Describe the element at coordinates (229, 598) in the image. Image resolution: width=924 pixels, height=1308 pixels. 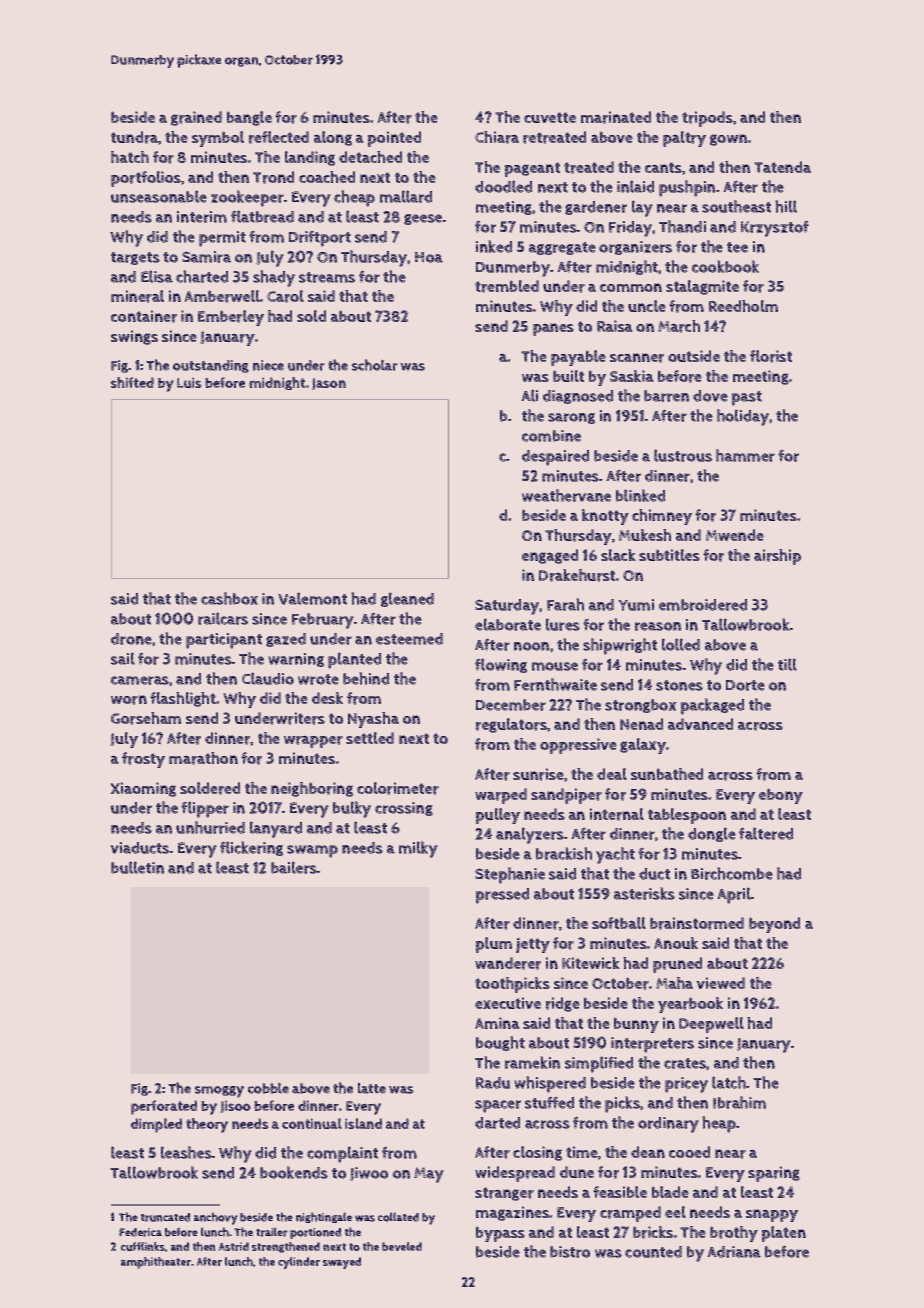
I see `cashbox` at that location.
